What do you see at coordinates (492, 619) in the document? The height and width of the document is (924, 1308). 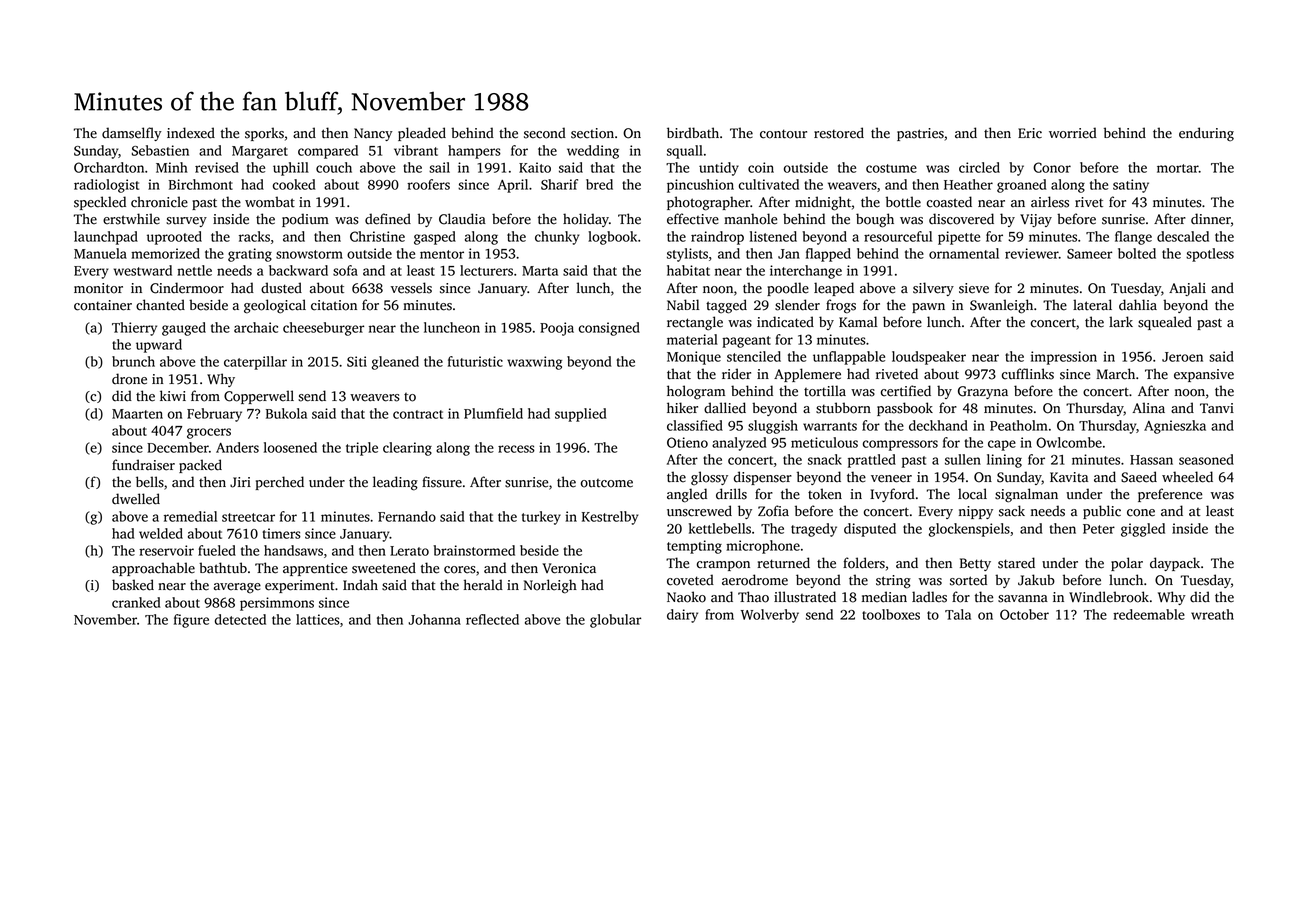 I see `reflected` at bounding box center [492, 619].
